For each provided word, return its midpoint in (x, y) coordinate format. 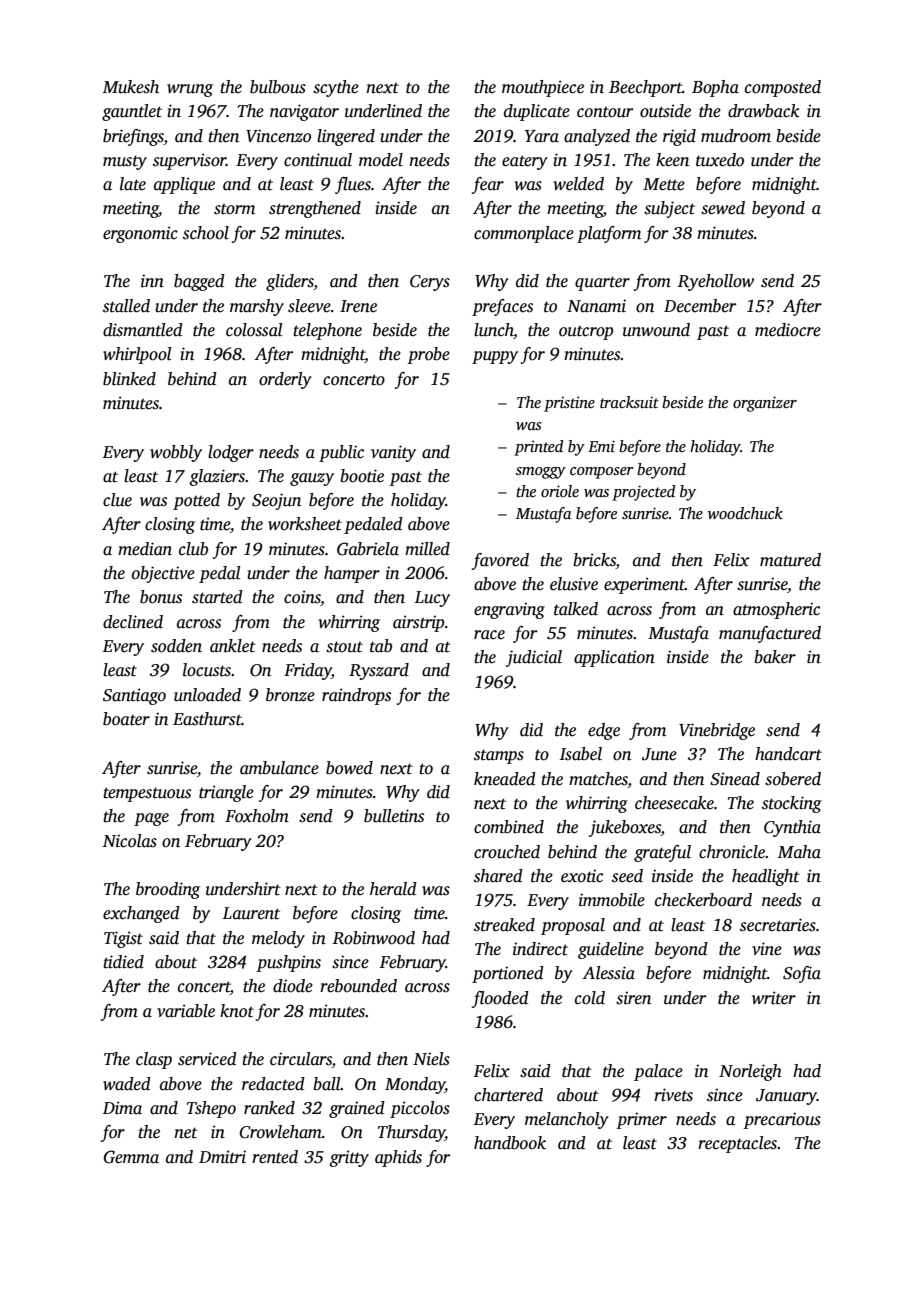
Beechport (645, 88)
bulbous (278, 87)
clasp (154, 1060)
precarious (782, 1120)
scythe (336, 88)
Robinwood (373, 938)
